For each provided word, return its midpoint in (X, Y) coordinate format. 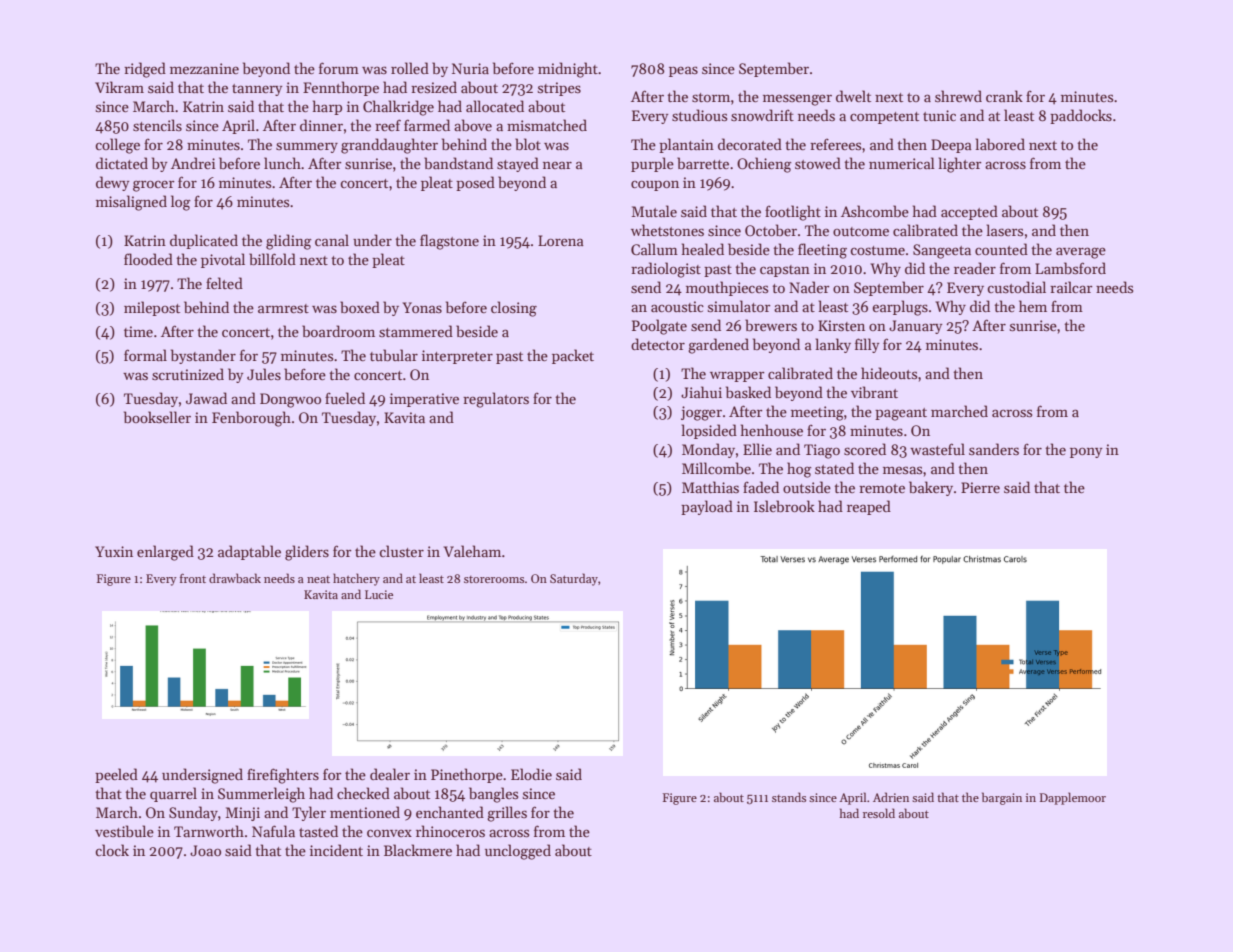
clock (112, 850)
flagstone (449, 242)
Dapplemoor (1073, 798)
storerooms (494, 579)
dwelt (853, 96)
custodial (1016, 287)
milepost (152, 308)
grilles (507, 814)
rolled (410, 68)
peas (683, 71)
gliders (307, 553)
